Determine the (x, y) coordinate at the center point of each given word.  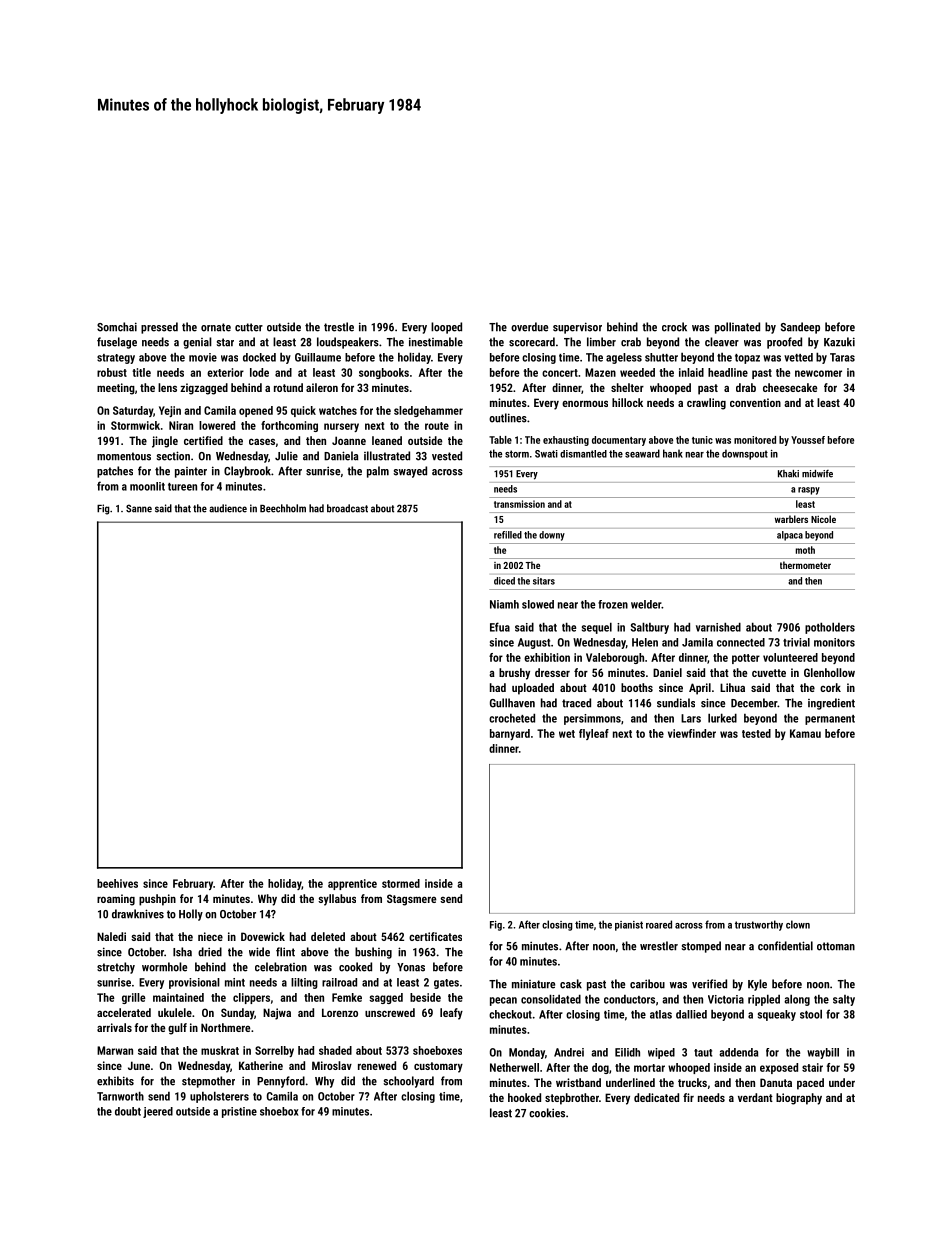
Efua (500, 627)
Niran (181, 425)
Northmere (225, 1027)
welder (646, 604)
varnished (718, 627)
